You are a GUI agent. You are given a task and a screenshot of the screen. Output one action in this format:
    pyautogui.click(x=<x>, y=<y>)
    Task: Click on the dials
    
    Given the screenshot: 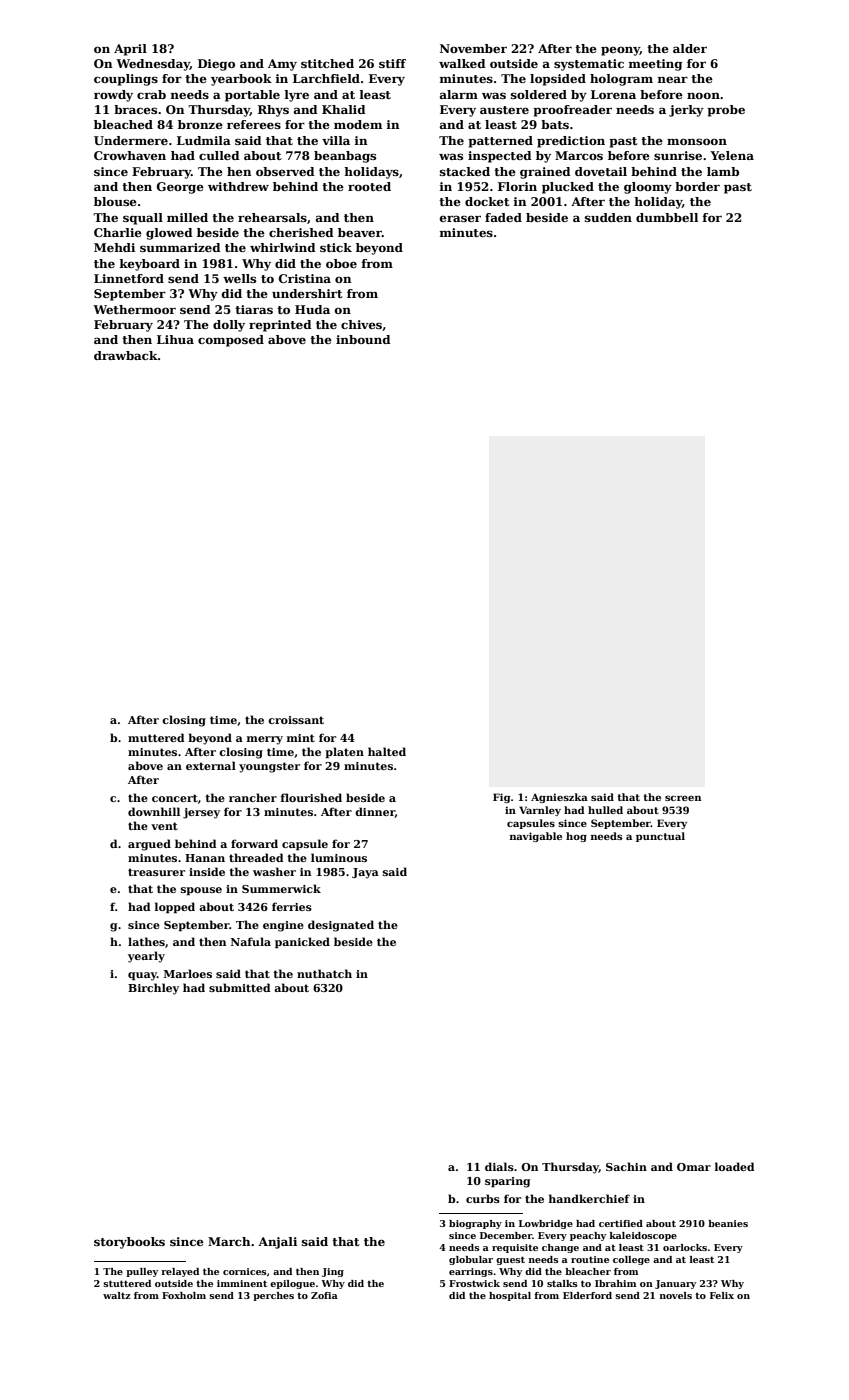 What is the action you would take?
    pyautogui.click(x=499, y=1166)
